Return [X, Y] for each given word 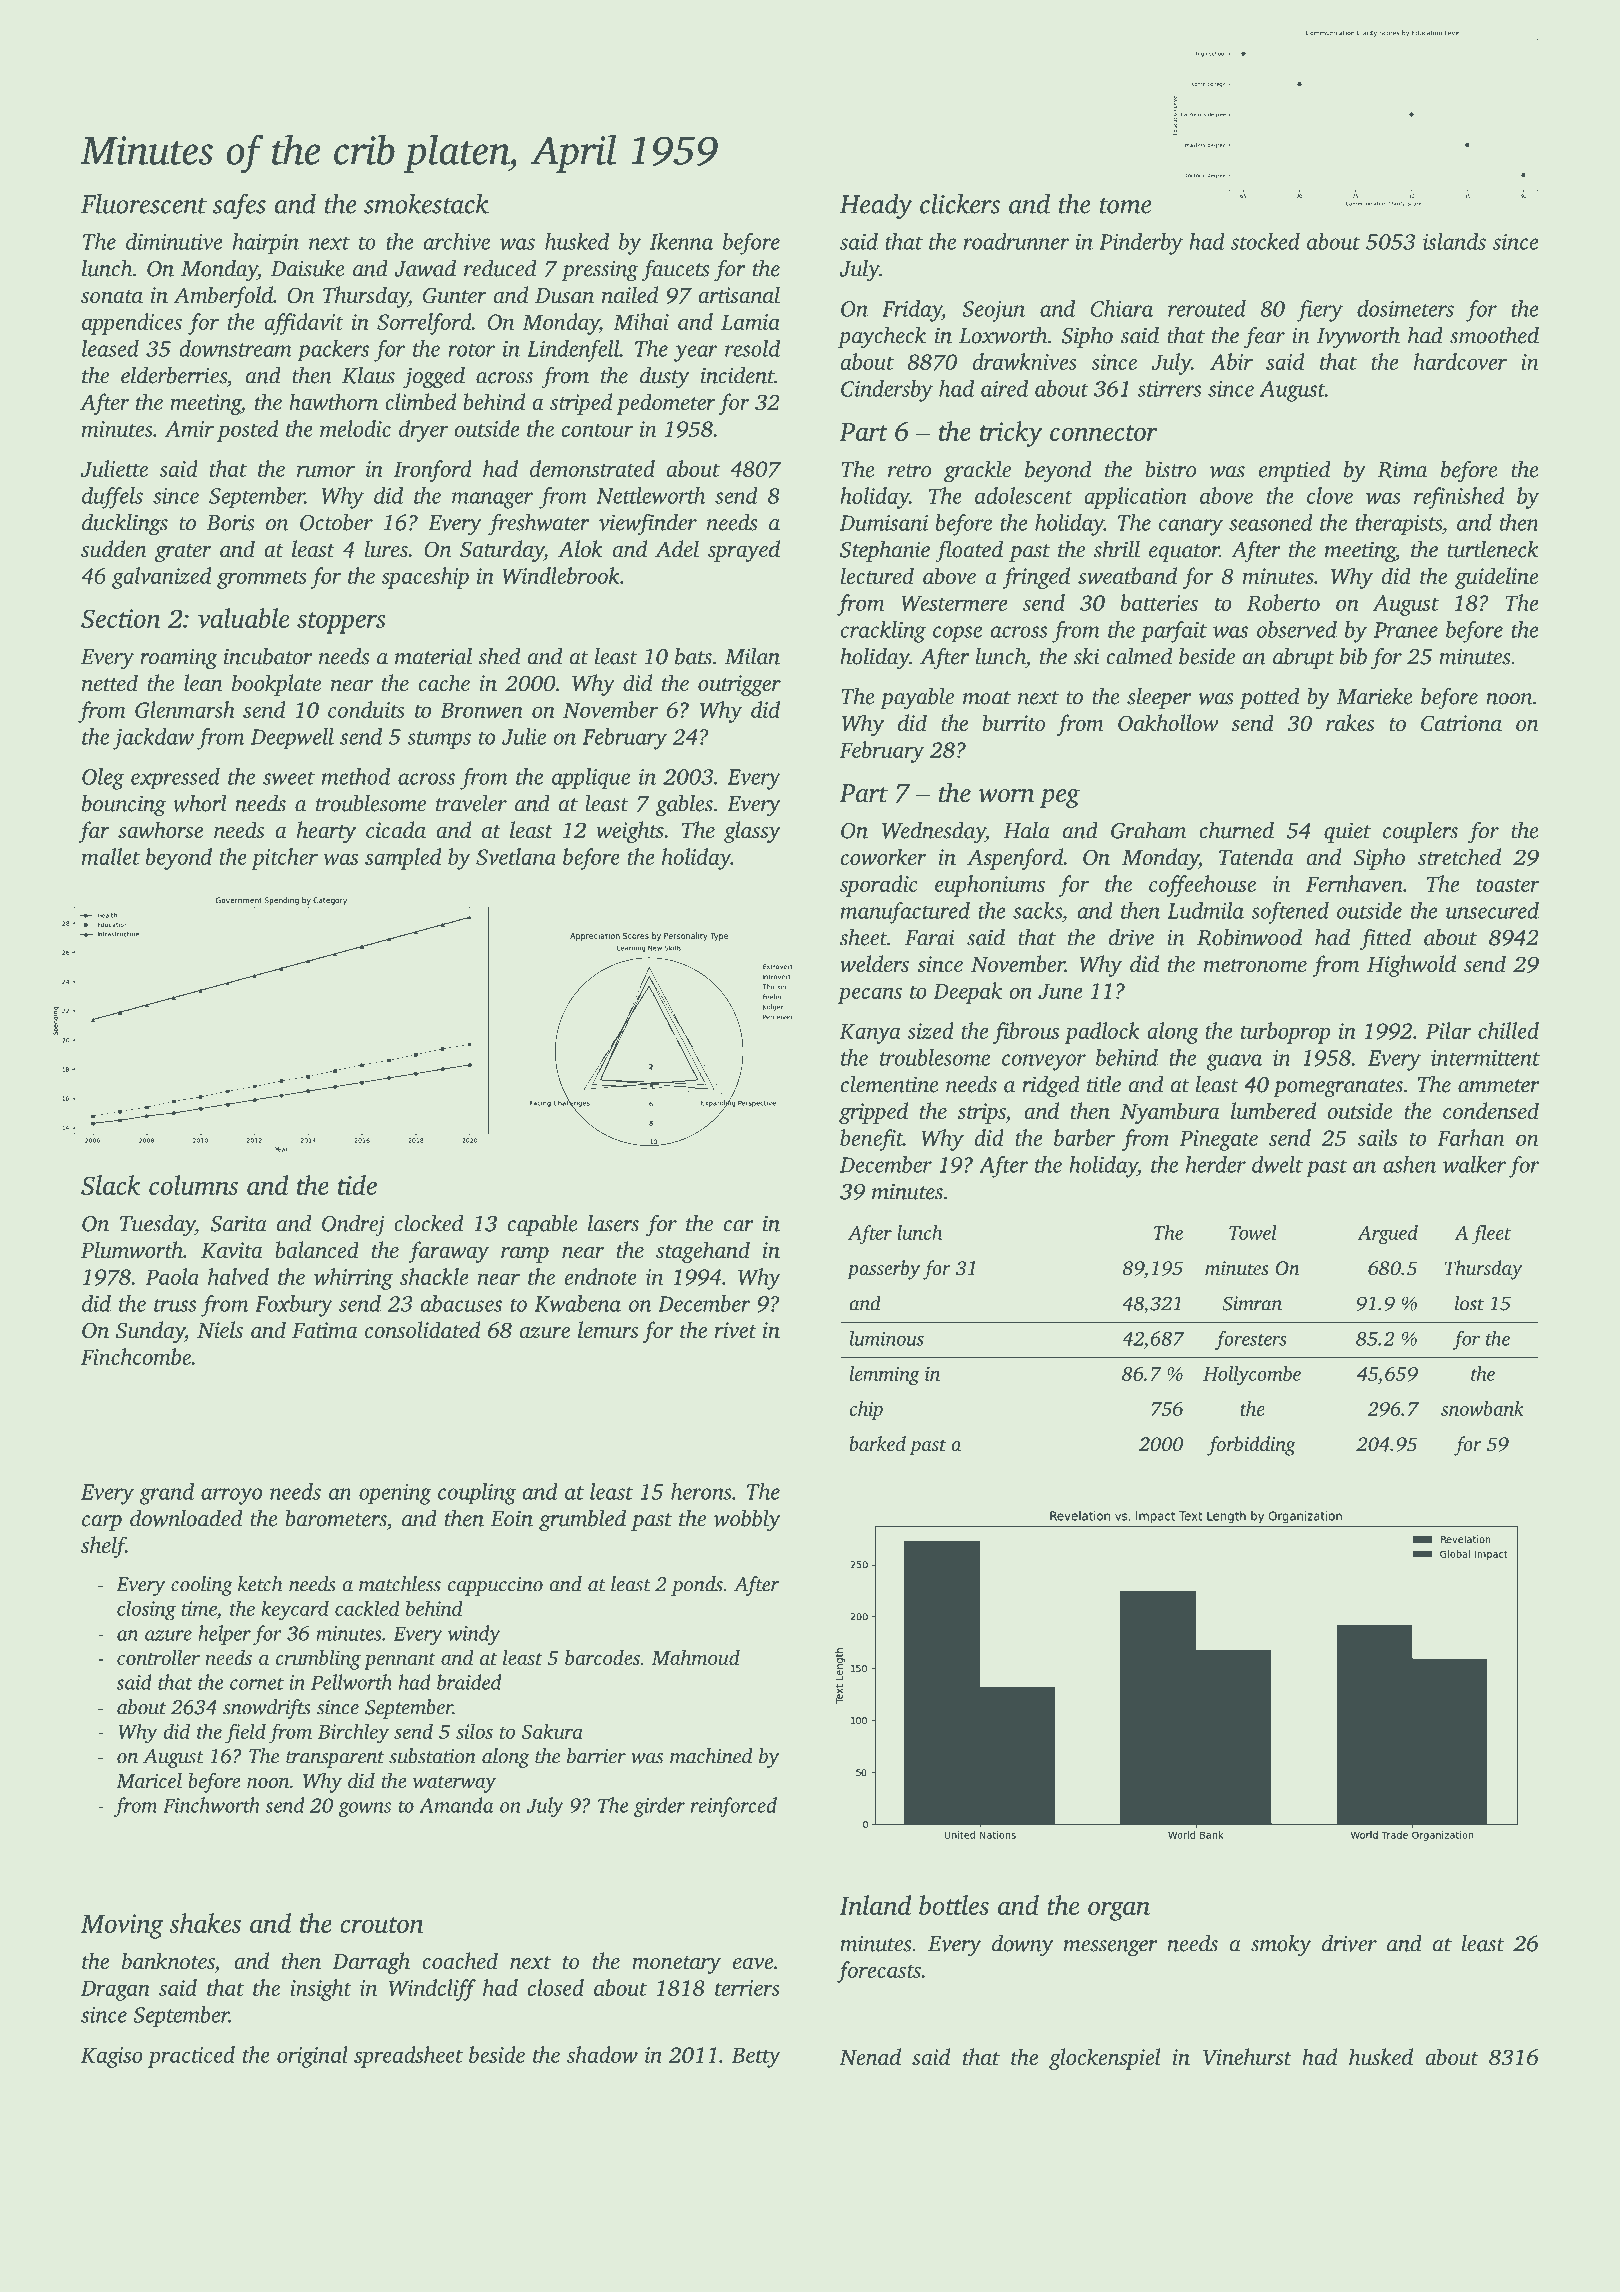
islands [1454, 241]
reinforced [734, 1807]
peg [1060, 798]
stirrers [1169, 389]
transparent [335, 1759]
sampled [403, 859]
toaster [1508, 885]
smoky [1281, 1945]
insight [320, 1990]
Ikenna [681, 241]
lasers [613, 1223]
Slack [111, 1185]
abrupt [1303, 658]
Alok [580, 548]
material [433, 656]
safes [239, 207]
